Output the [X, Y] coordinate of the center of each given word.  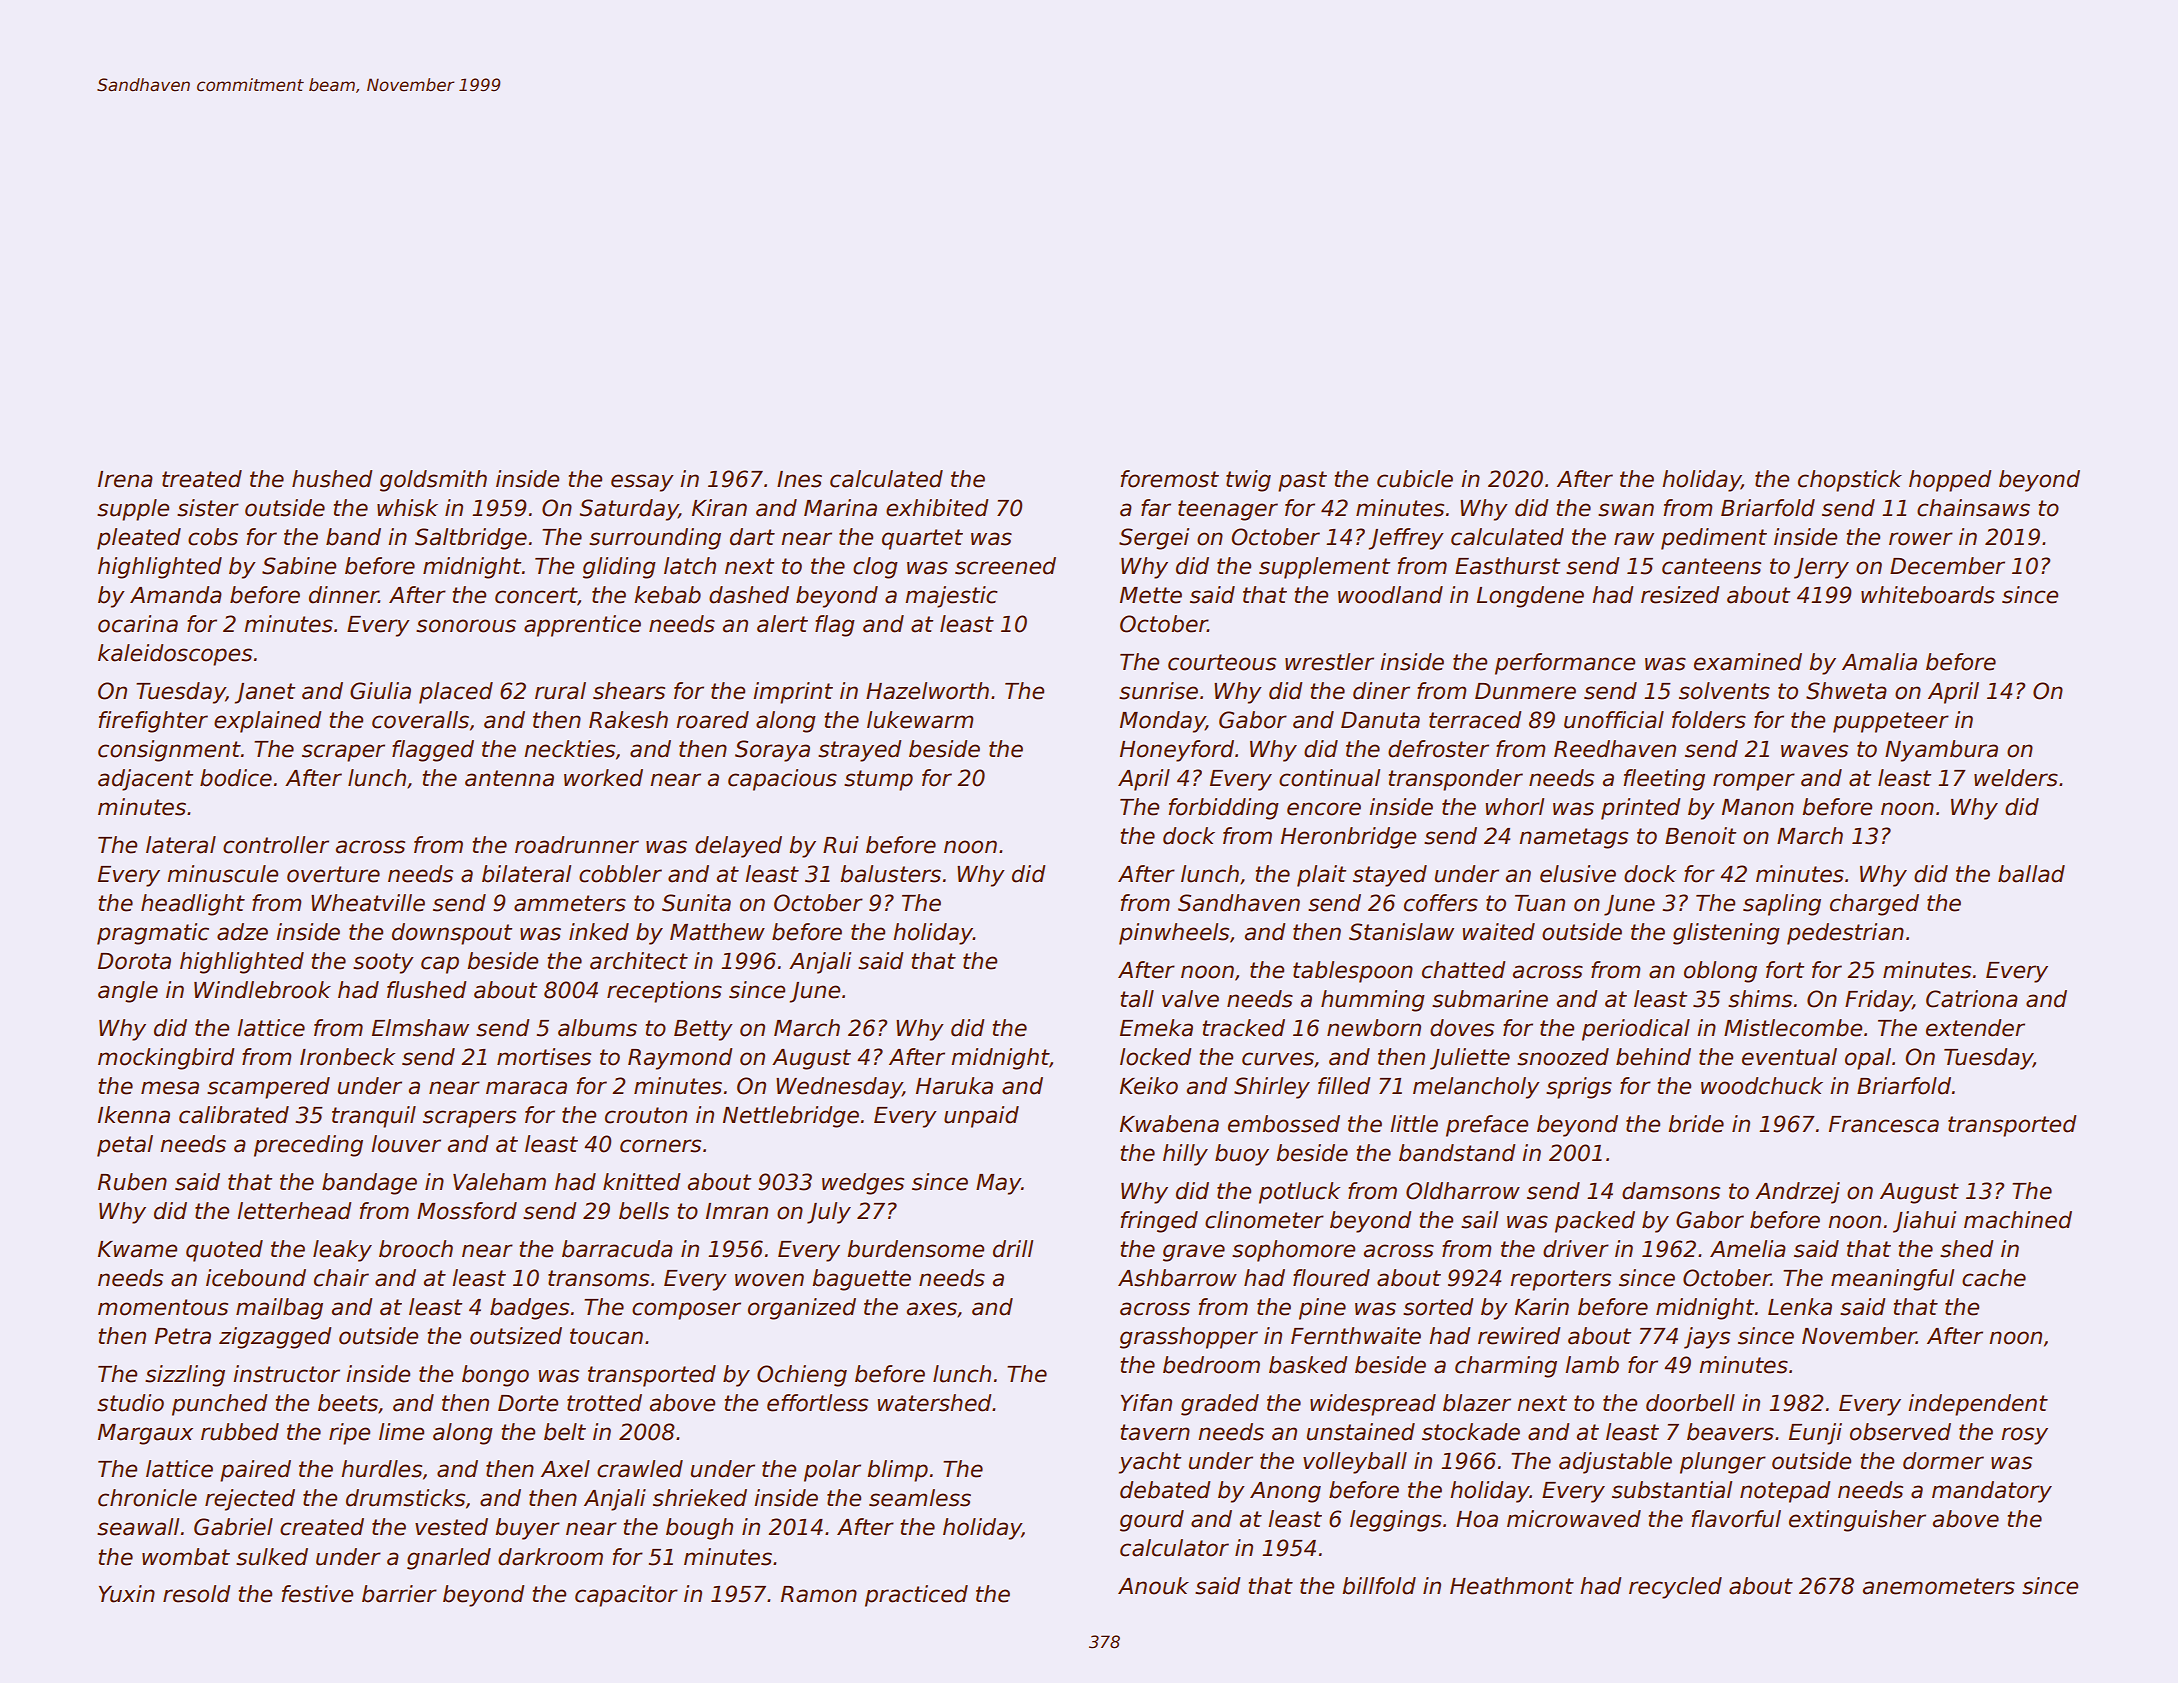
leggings [1396, 1521]
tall [1137, 999]
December [1947, 566]
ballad [2031, 874]
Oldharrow [1463, 1191]
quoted [224, 1251]
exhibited [937, 508]
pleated [139, 539]
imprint [793, 693]
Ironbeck [347, 1057]
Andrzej [1797, 1193]
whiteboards [1928, 595]
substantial [1672, 1490]
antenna [509, 778]
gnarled [449, 1559]
